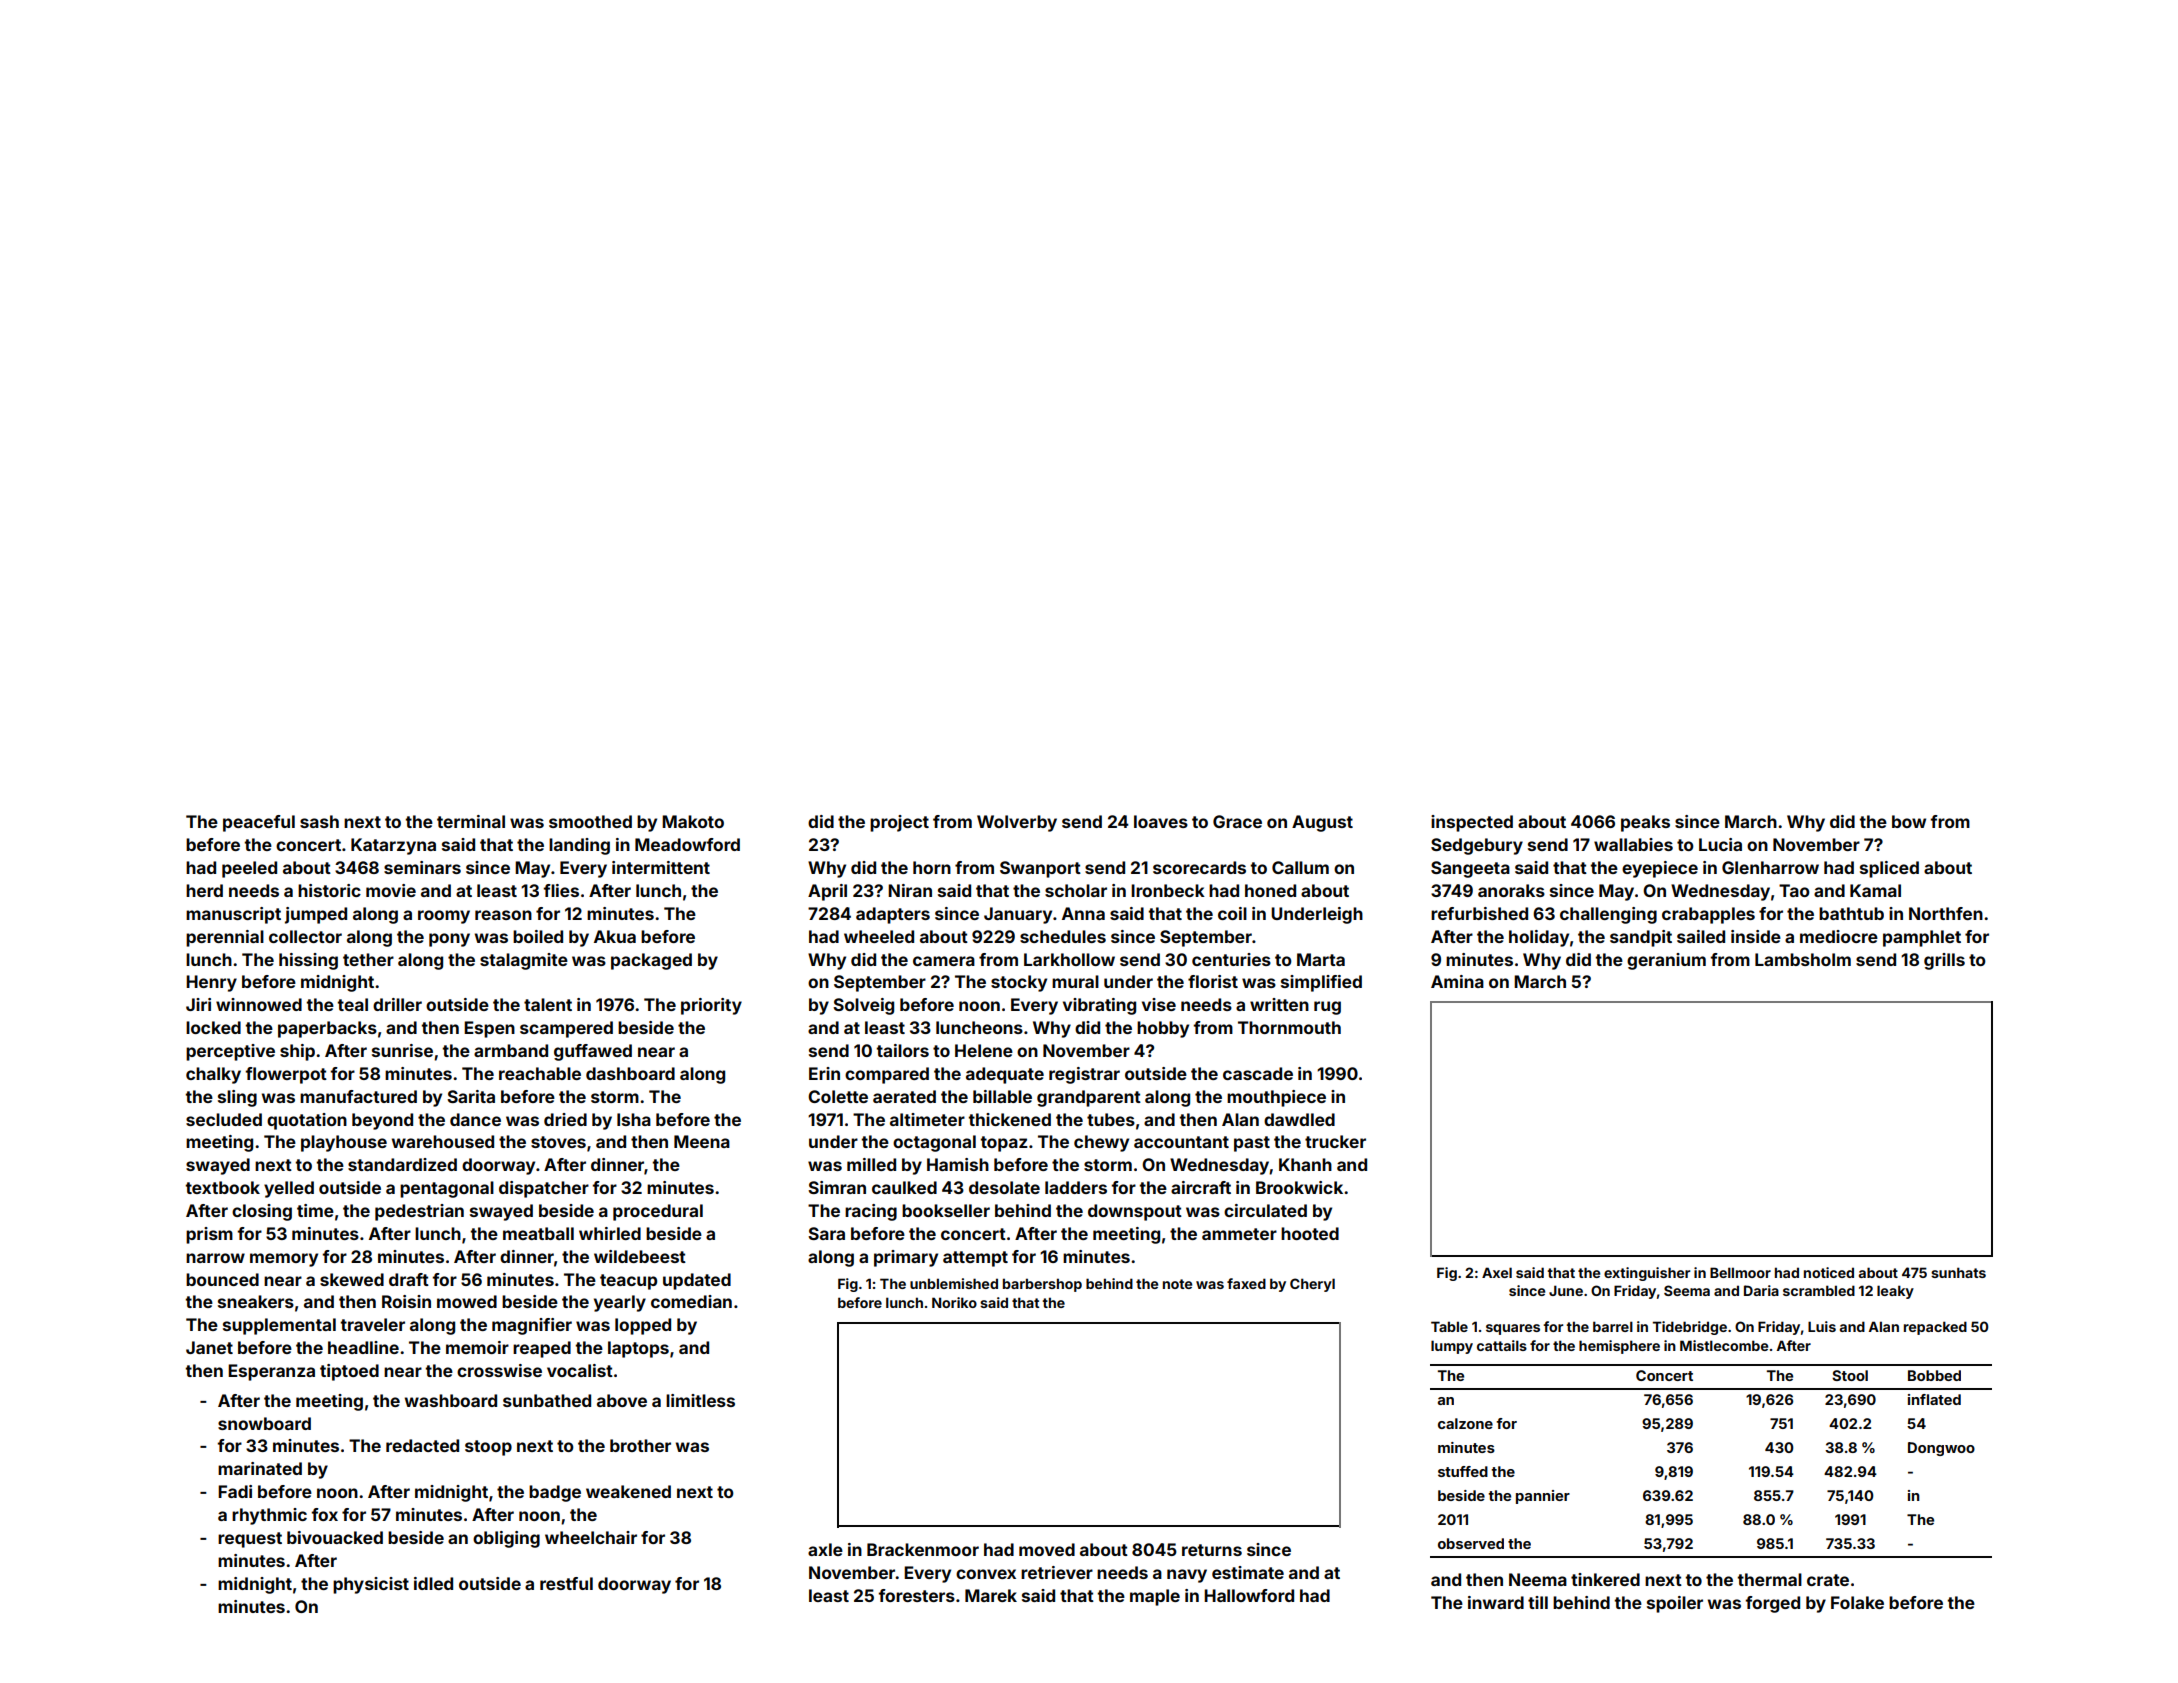  What do you see at coordinates (622, 1400) in the screenshot?
I see `above` at bounding box center [622, 1400].
